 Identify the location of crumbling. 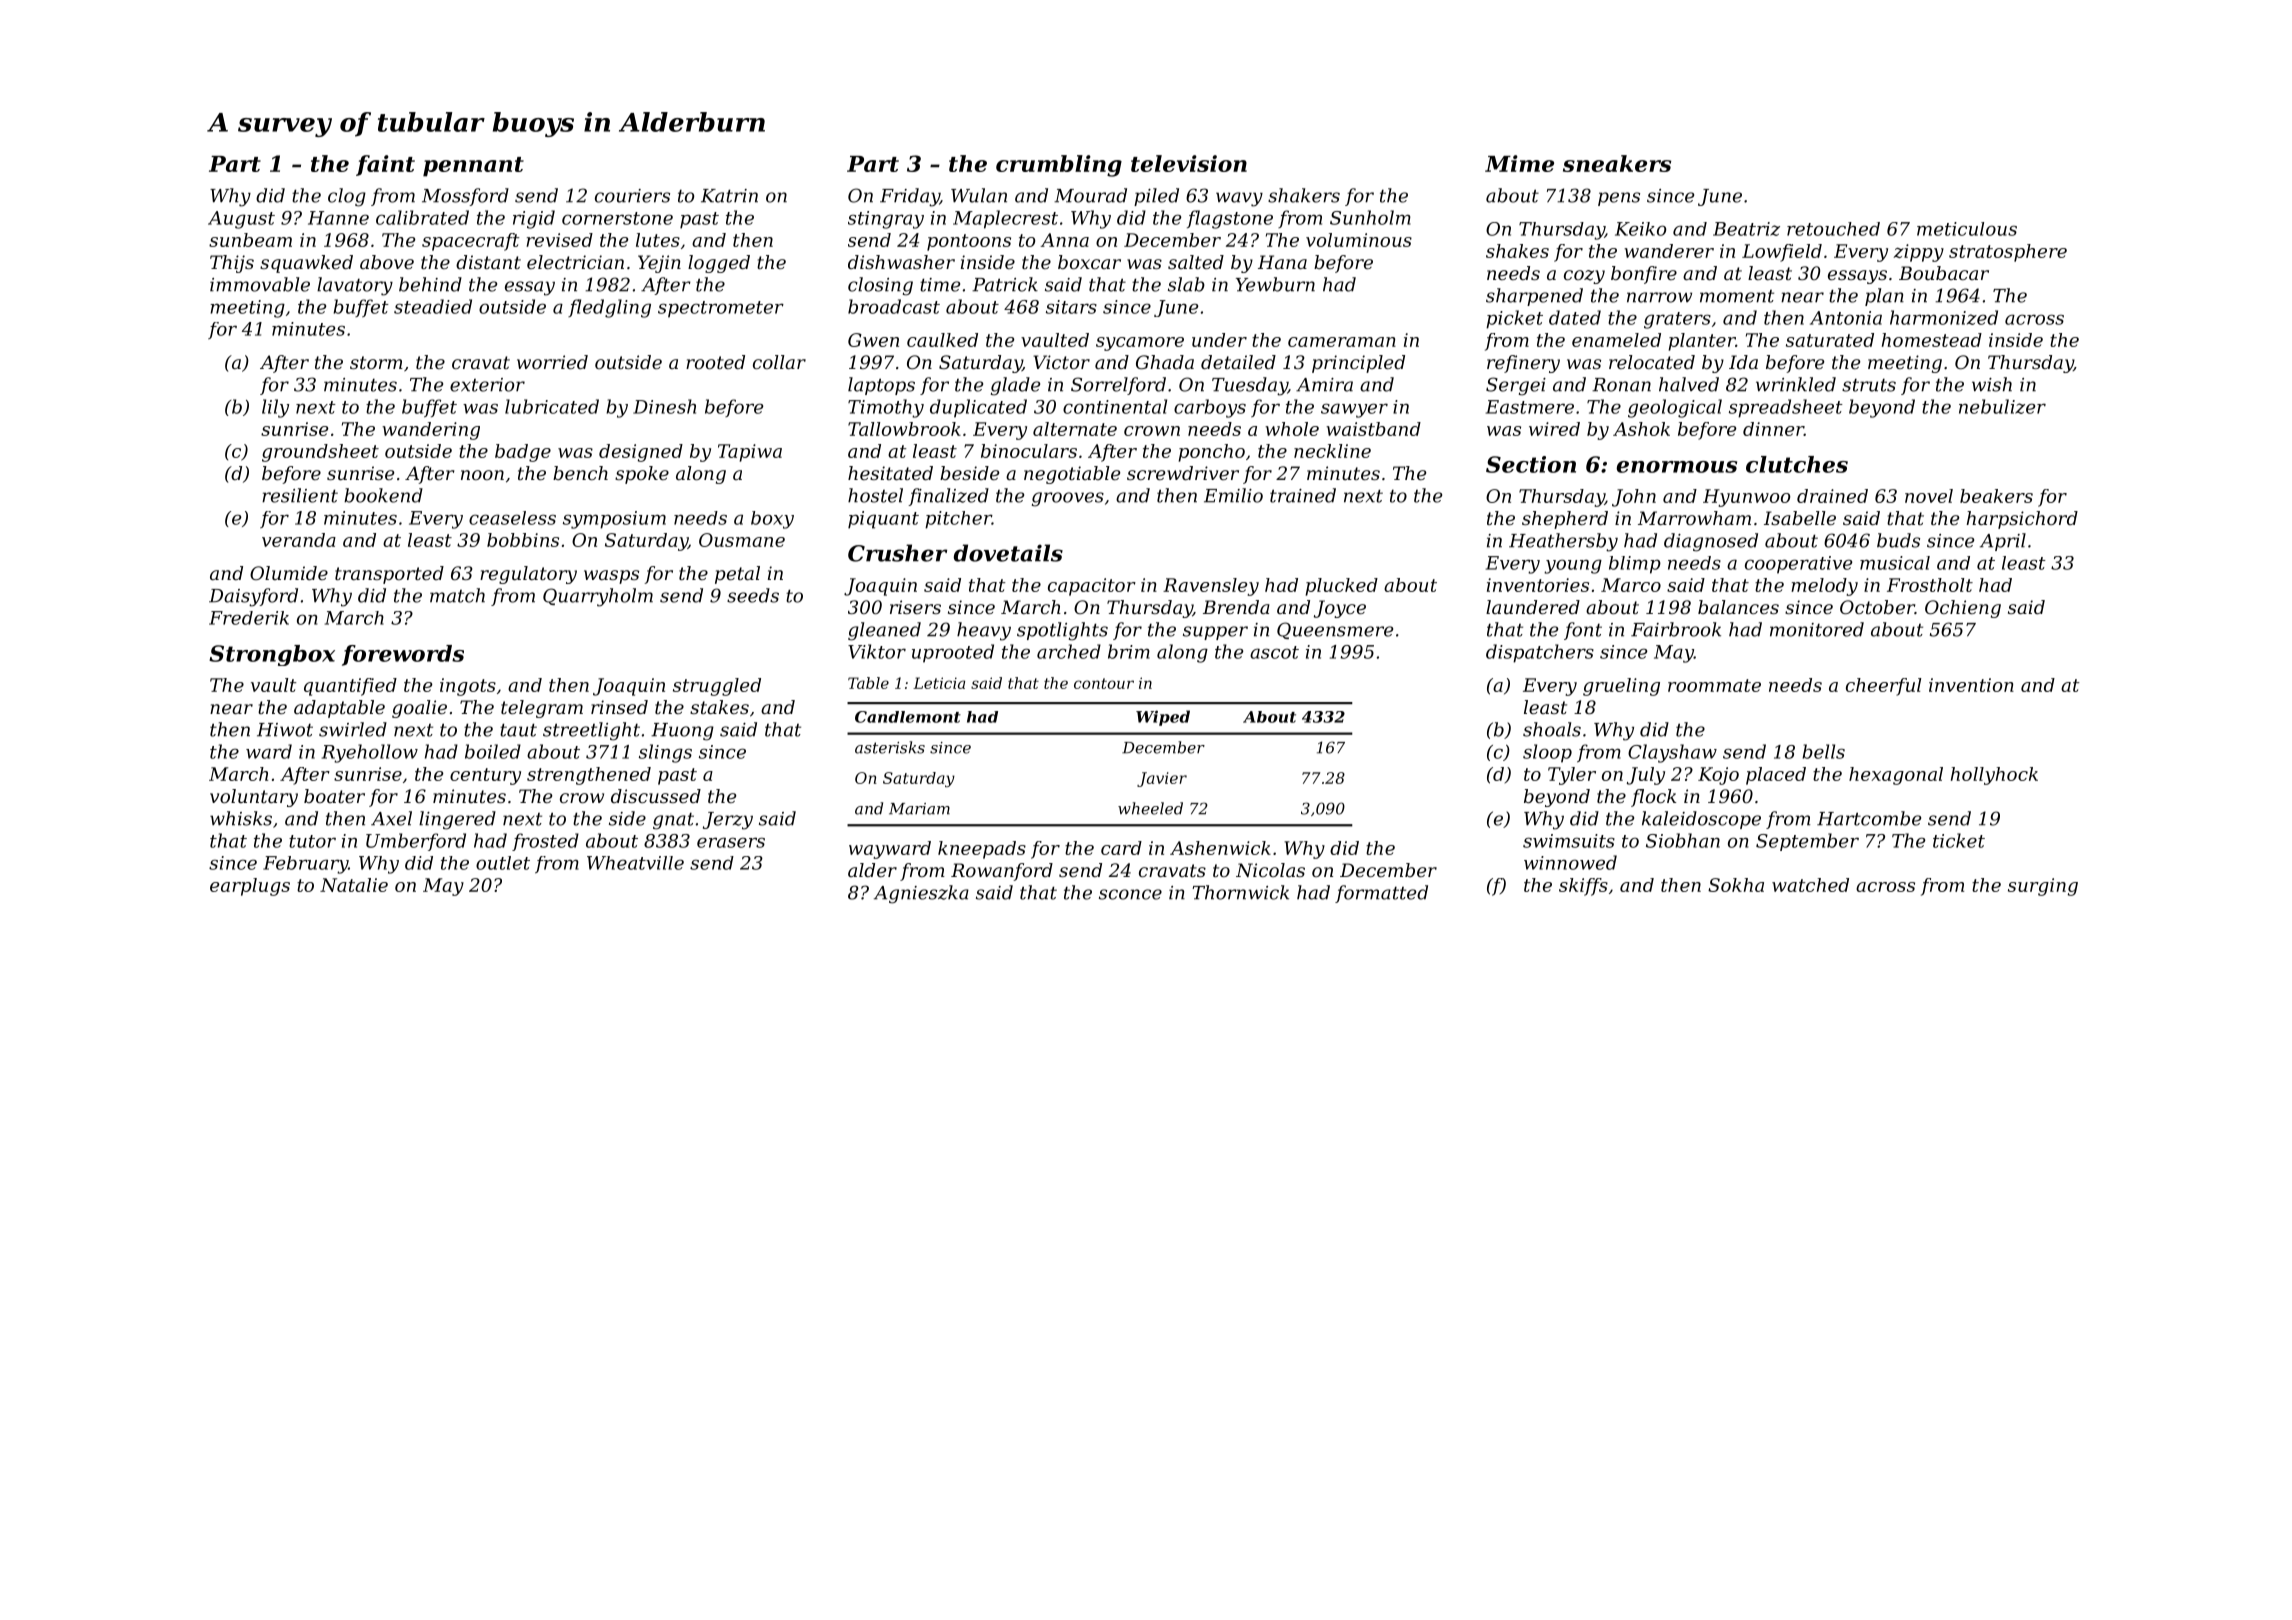
(1059, 166).
